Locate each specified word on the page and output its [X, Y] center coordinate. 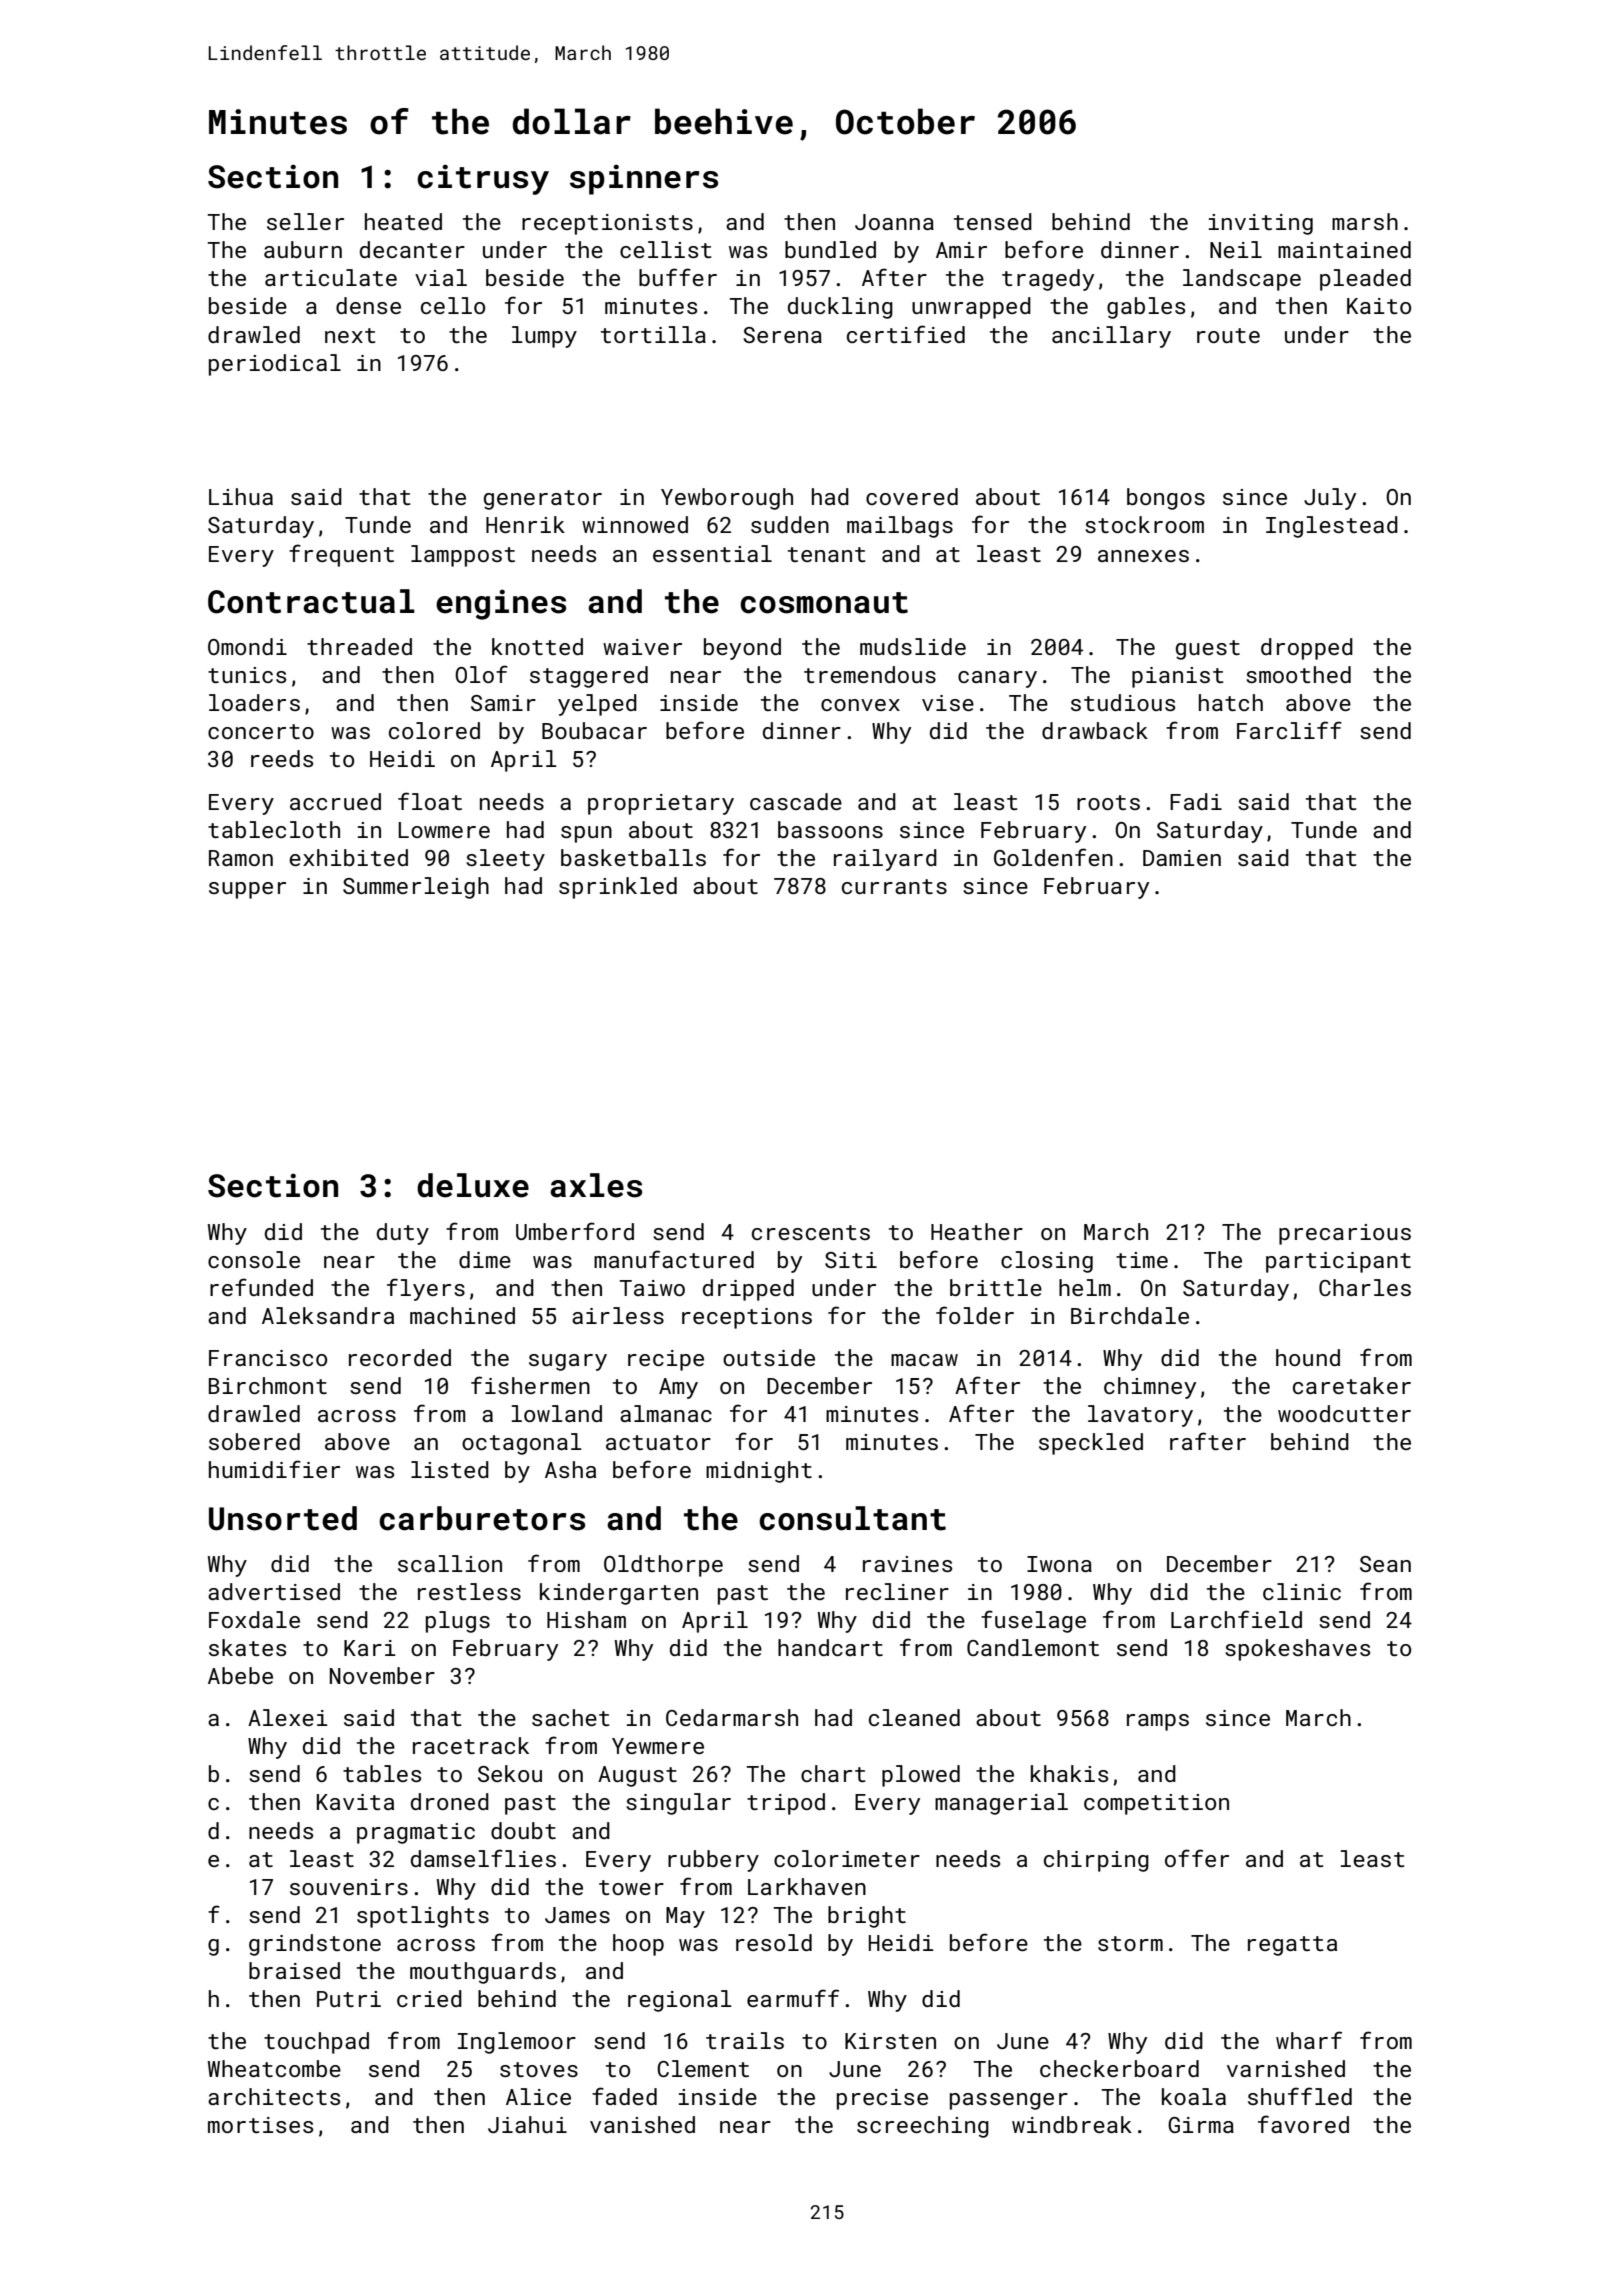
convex [860, 705]
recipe [666, 1360]
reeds [282, 758]
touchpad [316, 2043]
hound [1308, 1357]
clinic [1302, 1591]
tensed [993, 221]
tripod [786, 1804]
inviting [1261, 224]
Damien [1182, 858]
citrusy [483, 179]
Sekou [510, 1773]
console [254, 1259]
